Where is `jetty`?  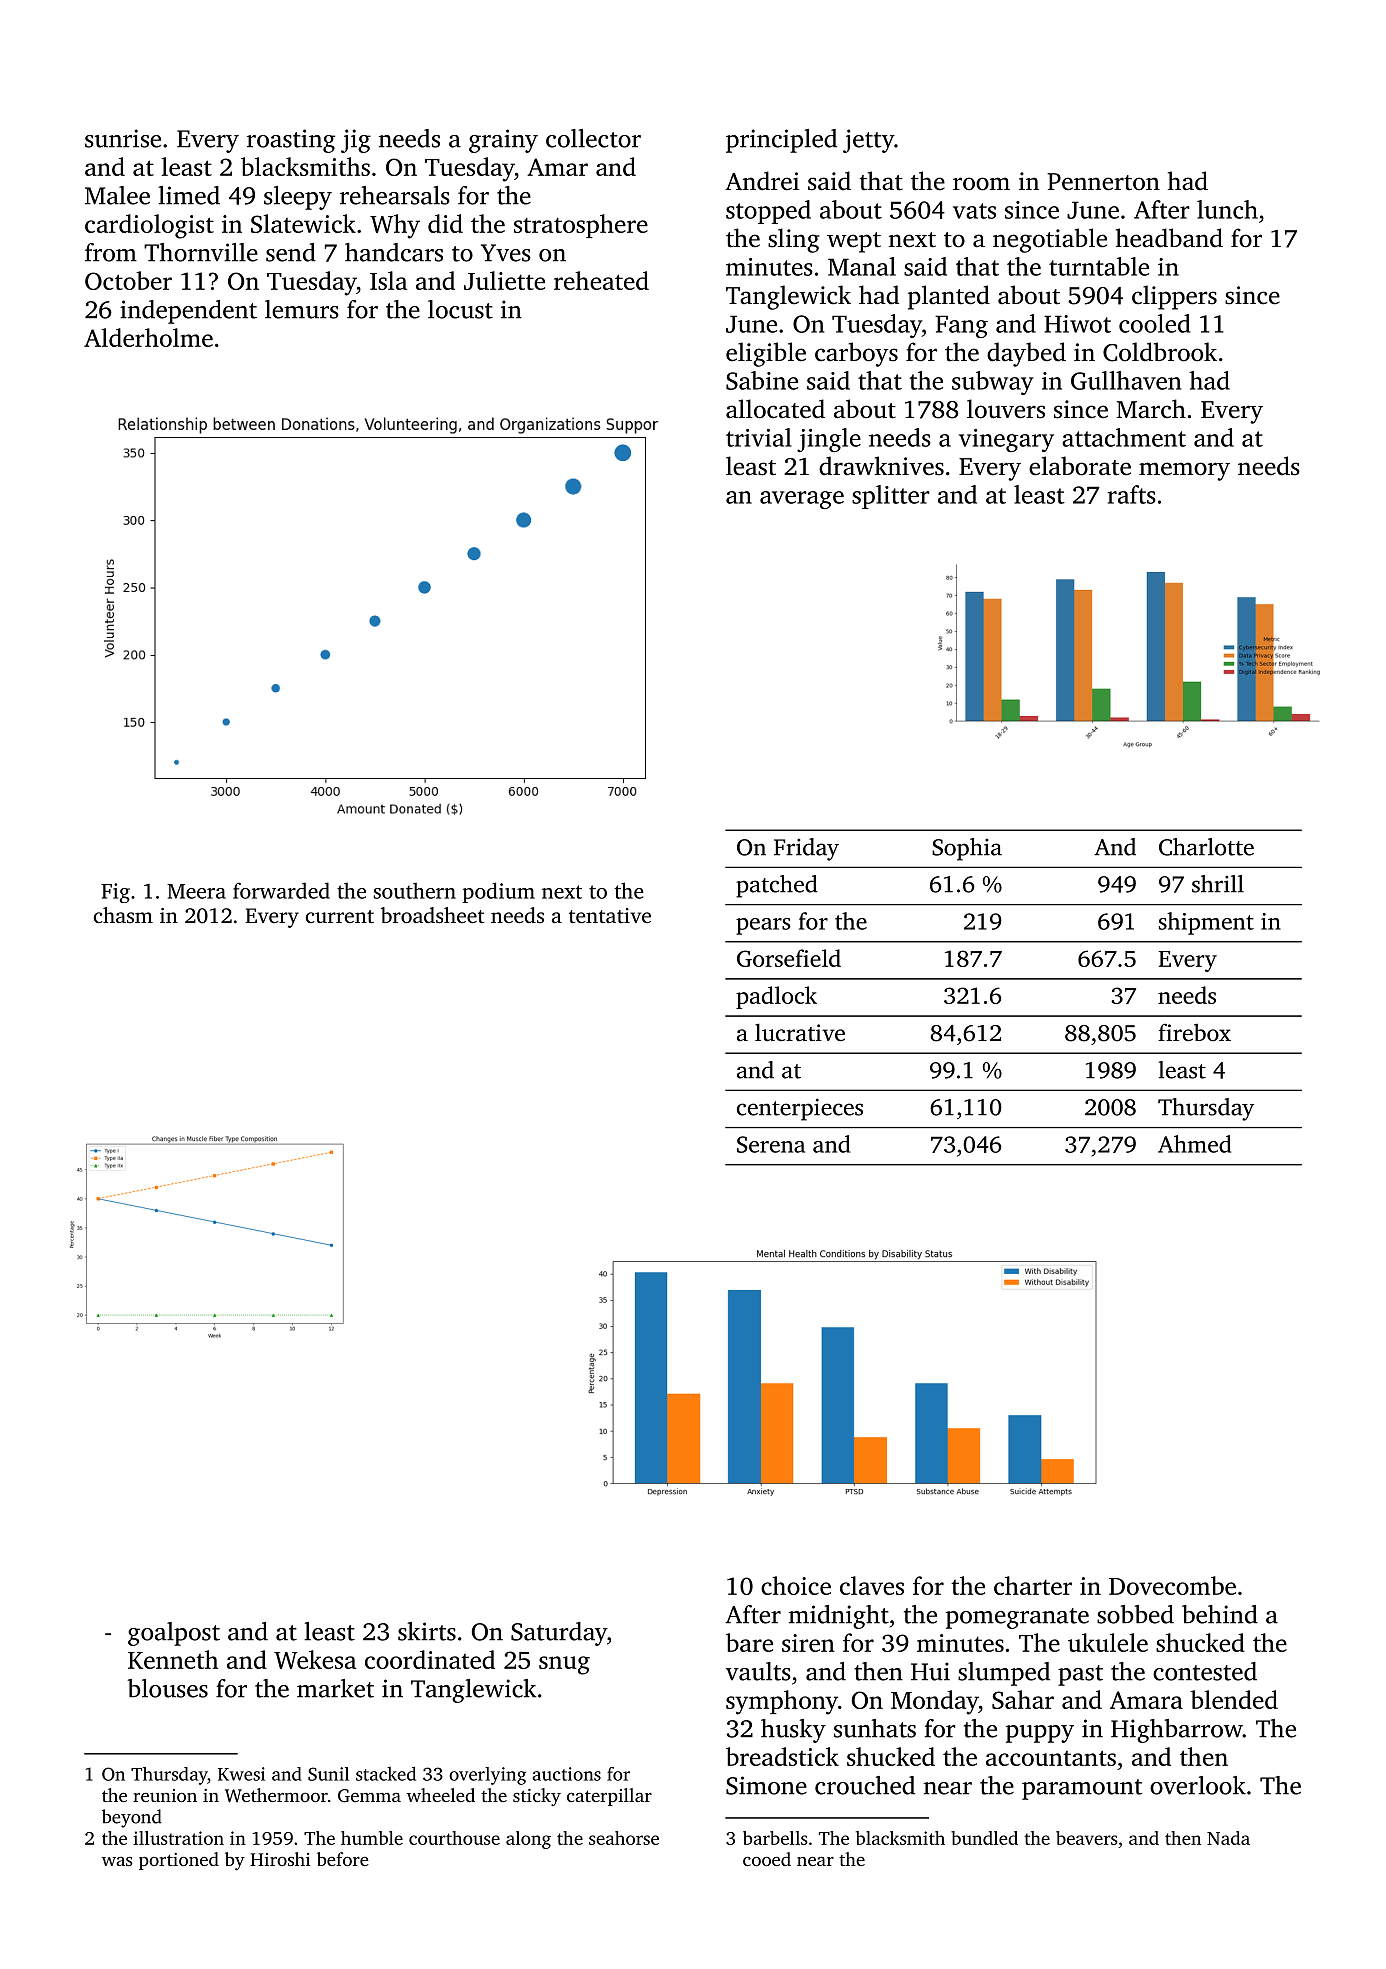
jetty is located at coordinates (868, 141).
